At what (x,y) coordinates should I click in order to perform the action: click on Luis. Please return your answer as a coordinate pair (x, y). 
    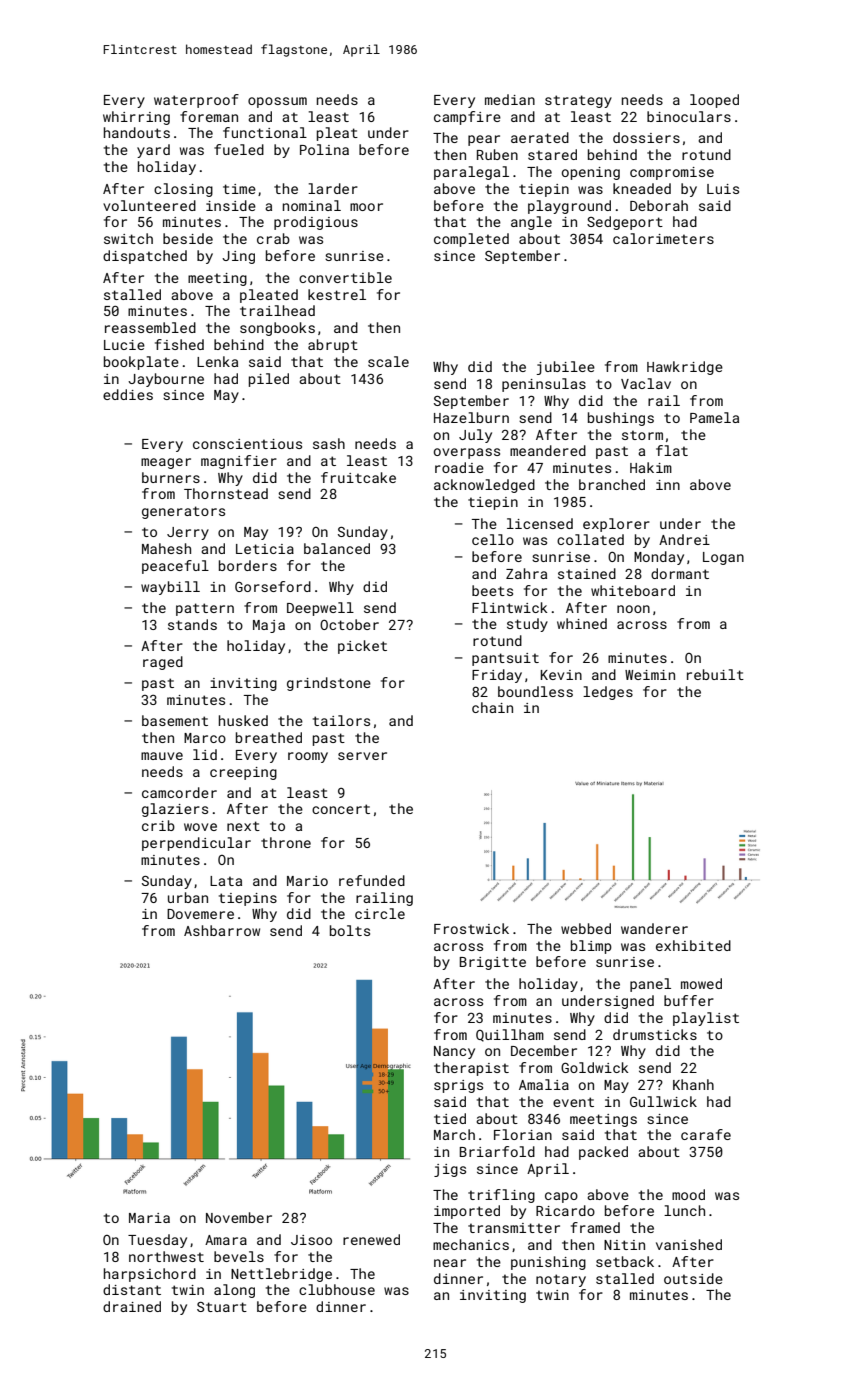
    Looking at the image, I should click on (723, 189).
